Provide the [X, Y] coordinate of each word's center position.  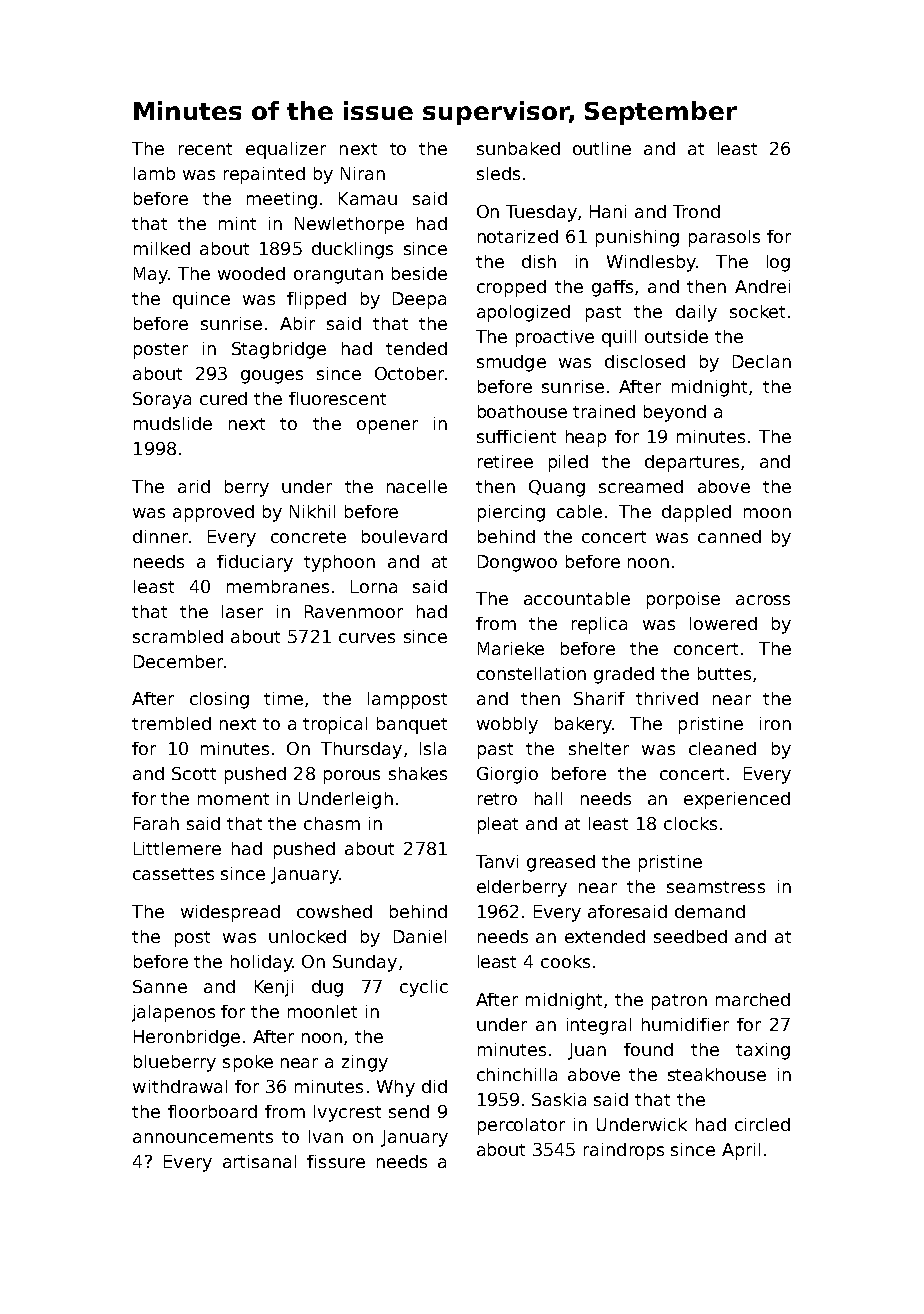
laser [242, 611]
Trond [696, 211]
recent [205, 149]
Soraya [162, 400]
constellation [531, 673]
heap [586, 438]
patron [679, 1002]
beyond [675, 413]
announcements [203, 1137]
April [741, 1151]
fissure [336, 1161]
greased [561, 863]
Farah [156, 823]
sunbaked [518, 148]
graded [624, 675]
